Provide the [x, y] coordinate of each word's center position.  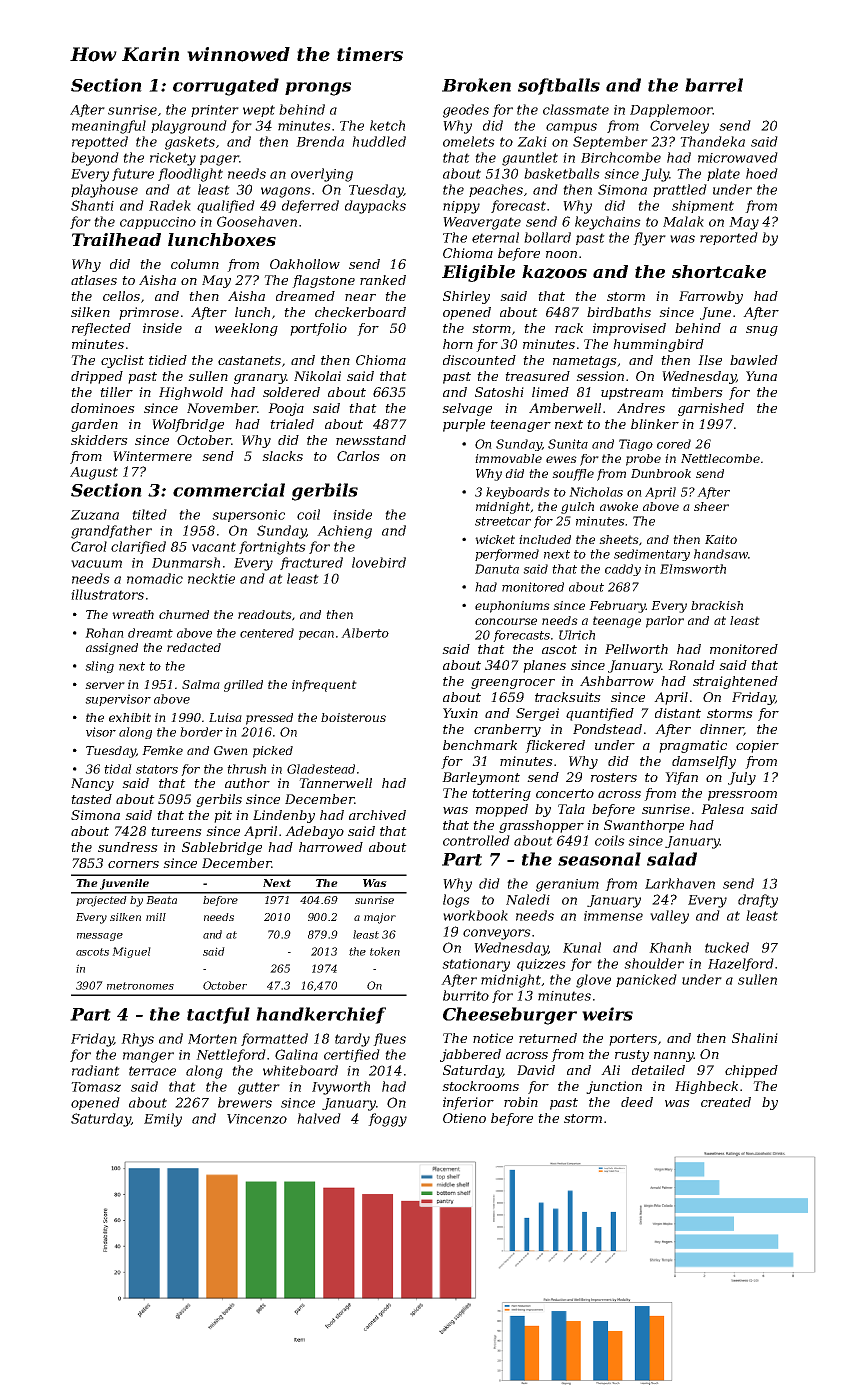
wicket [495, 539]
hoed [762, 173]
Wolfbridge [188, 425]
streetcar [503, 521]
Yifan [681, 778]
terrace [152, 1071]
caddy [623, 570]
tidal [118, 769]
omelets [469, 141]
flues [389, 1039]
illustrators [107, 594]
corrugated [226, 87]
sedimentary [652, 555]
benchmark [480, 745]
